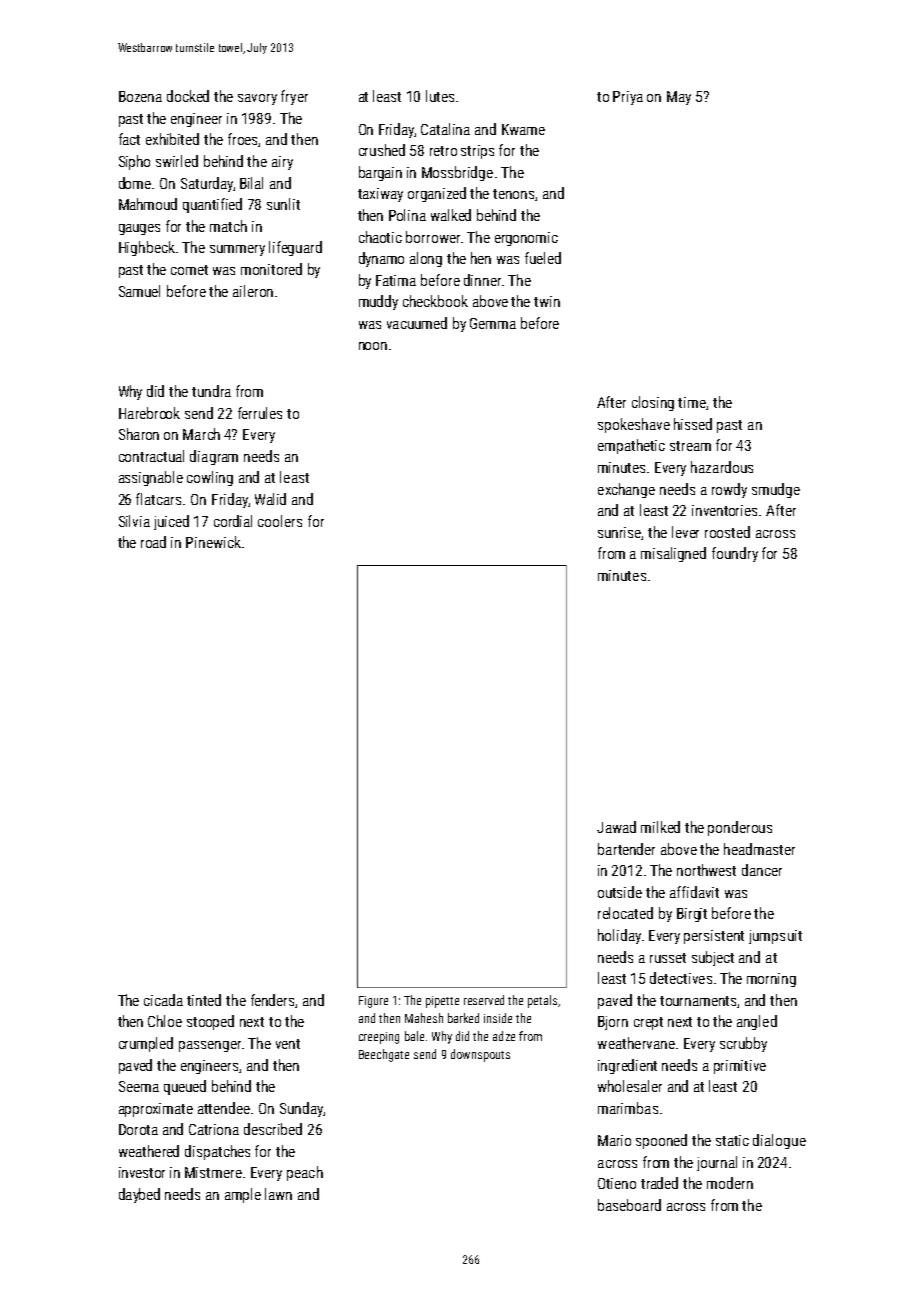  Describe the element at coordinates (163, 1000) in the screenshot. I see `cicada` at that location.
